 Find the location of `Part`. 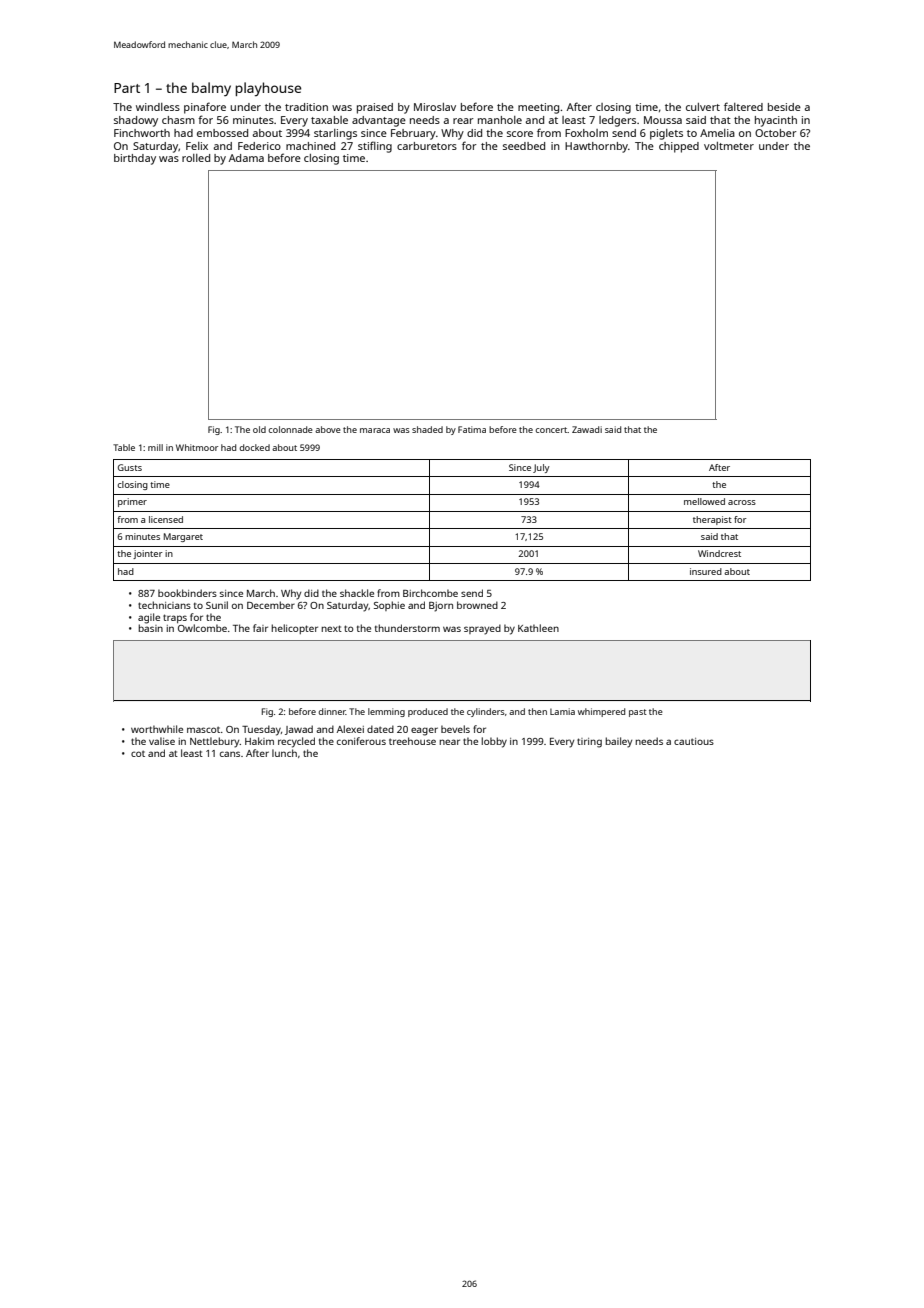

Part is located at coordinates (127, 88).
